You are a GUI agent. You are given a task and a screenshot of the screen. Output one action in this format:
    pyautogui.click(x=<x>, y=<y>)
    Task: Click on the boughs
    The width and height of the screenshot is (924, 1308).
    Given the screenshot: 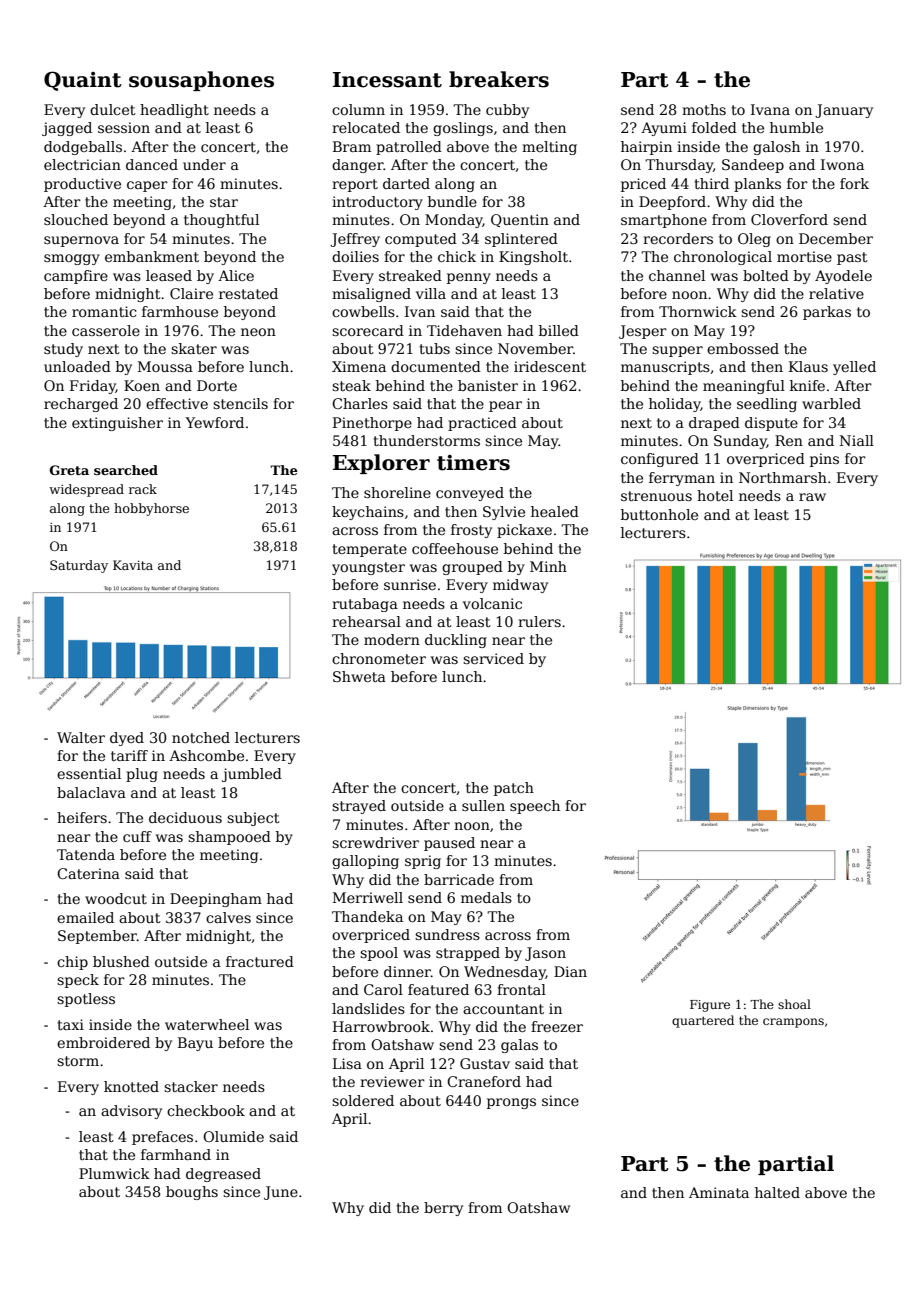 What is the action you would take?
    pyautogui.click(x=192, y=1193)
